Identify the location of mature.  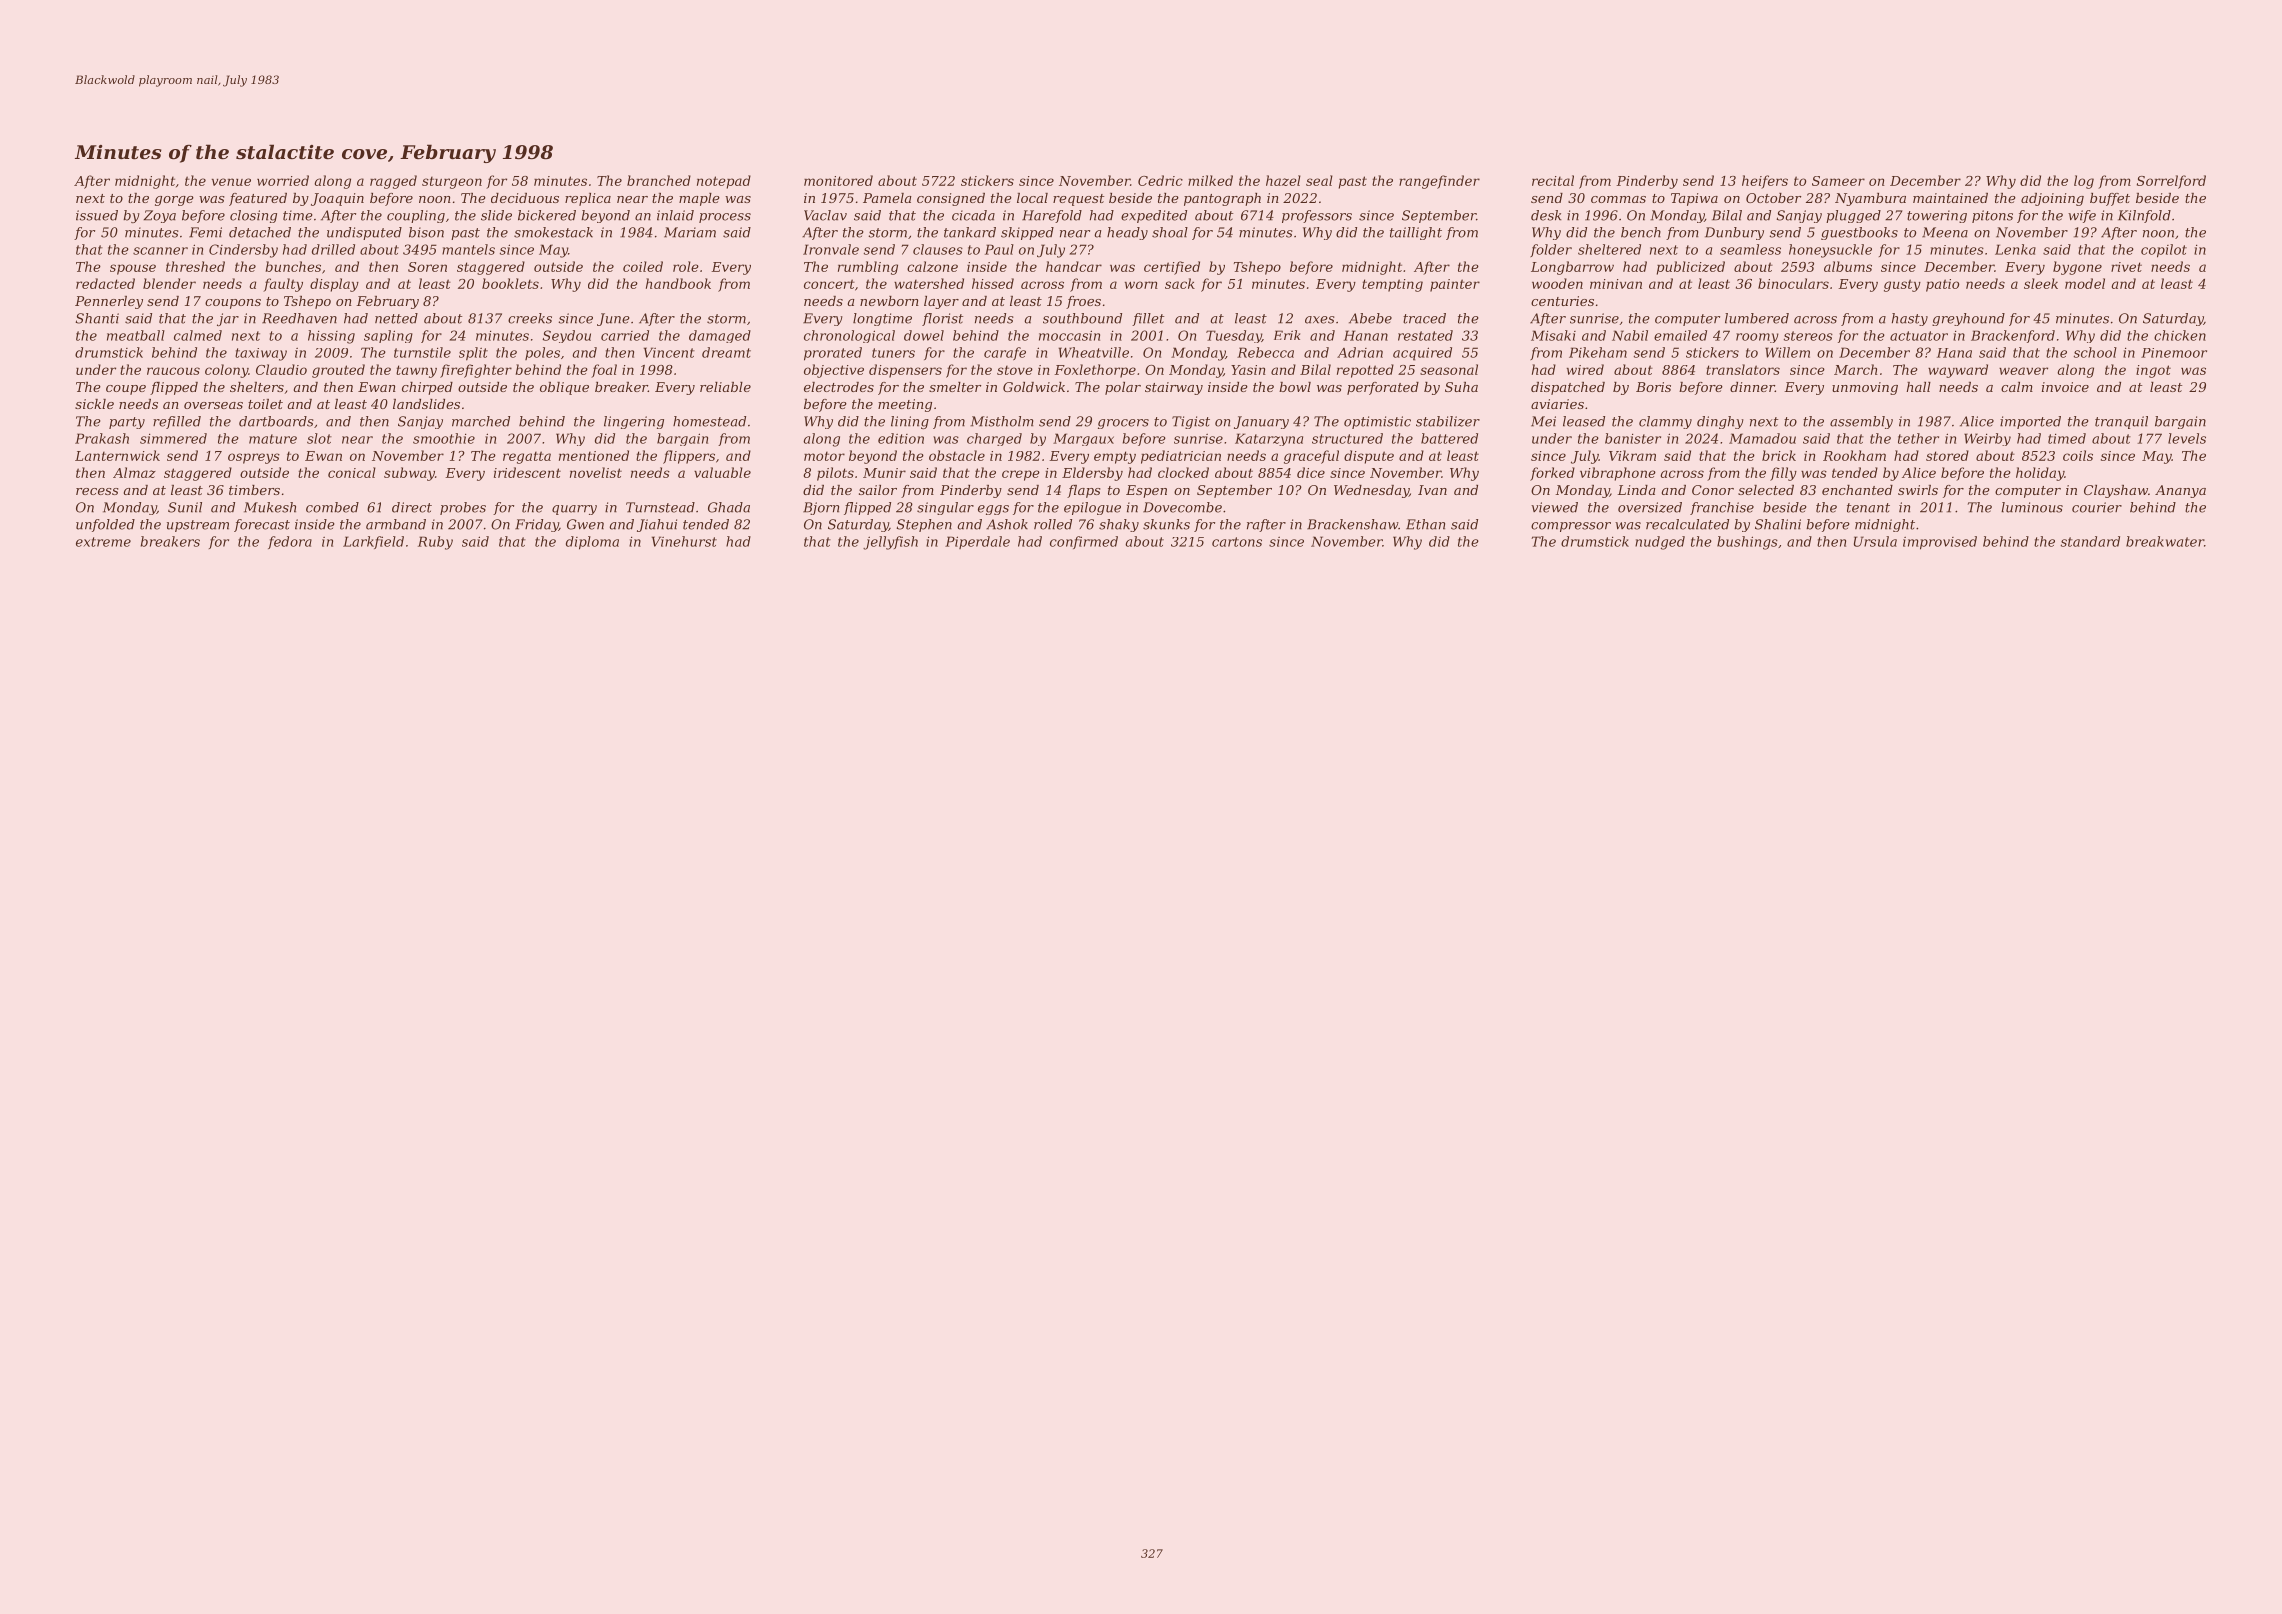
(273, 439).
